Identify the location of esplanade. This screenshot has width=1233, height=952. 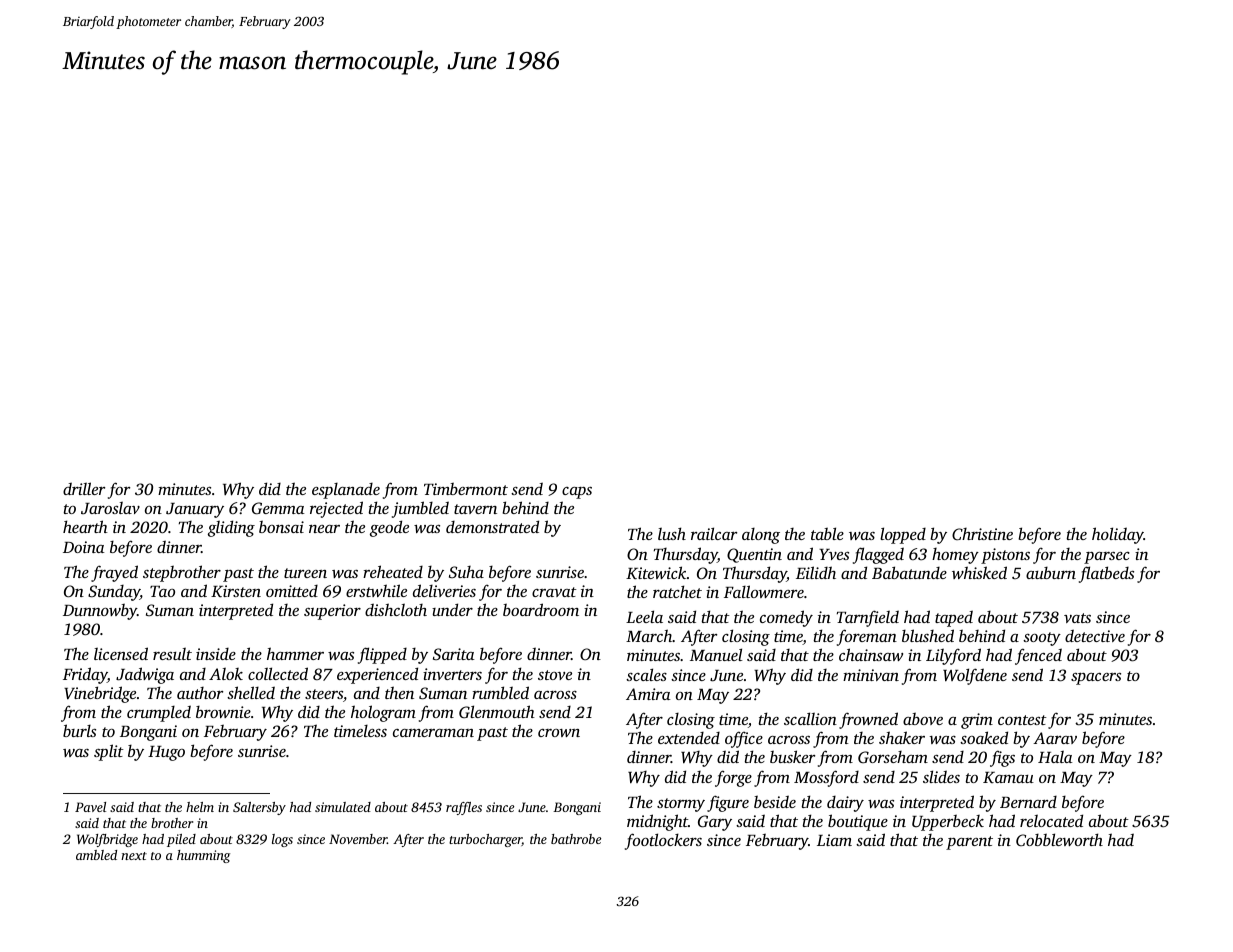
(346, 491).
